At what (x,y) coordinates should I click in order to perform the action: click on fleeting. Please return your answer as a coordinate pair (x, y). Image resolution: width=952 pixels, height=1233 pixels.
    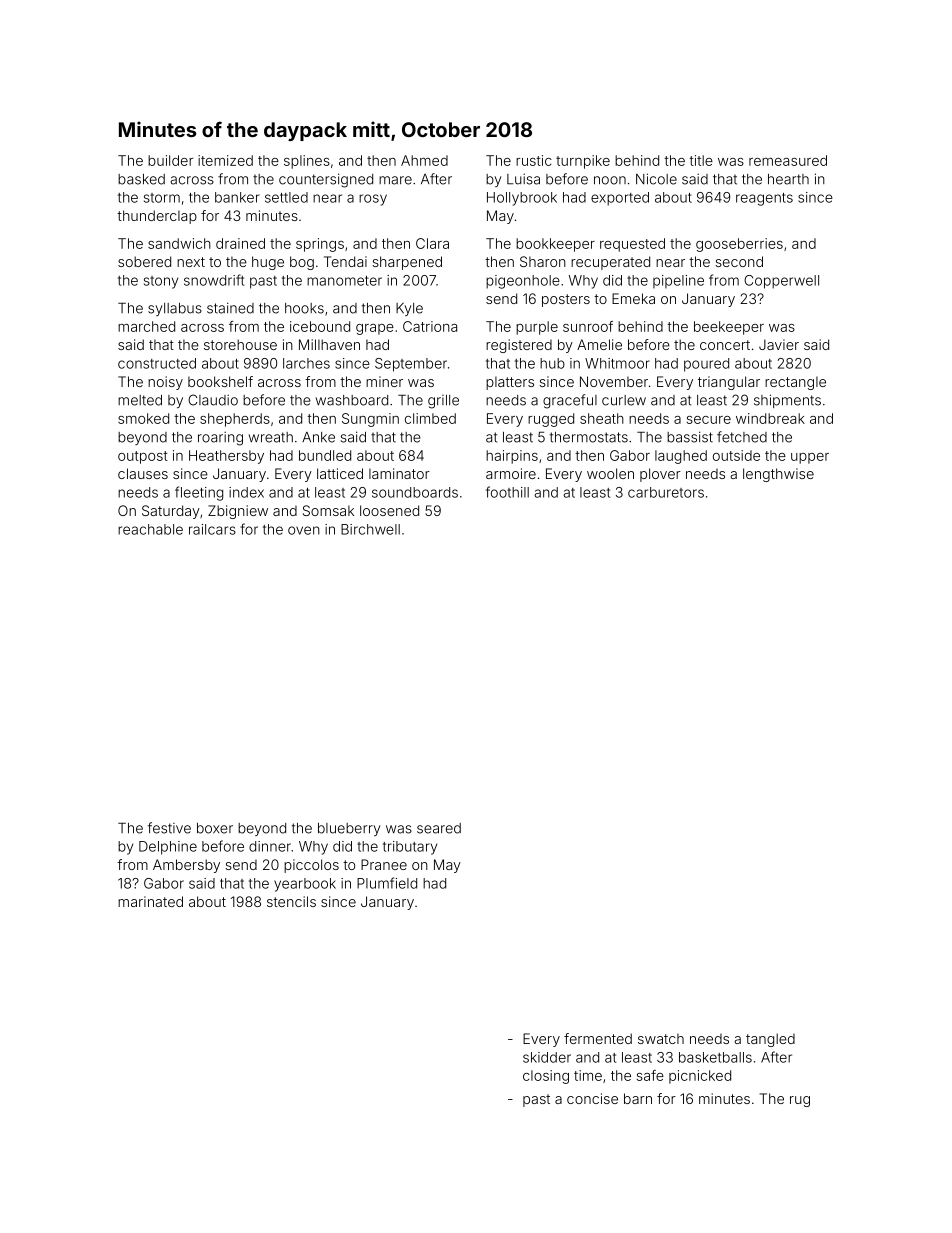
    Looking at the image, I should click on (199, 493).
